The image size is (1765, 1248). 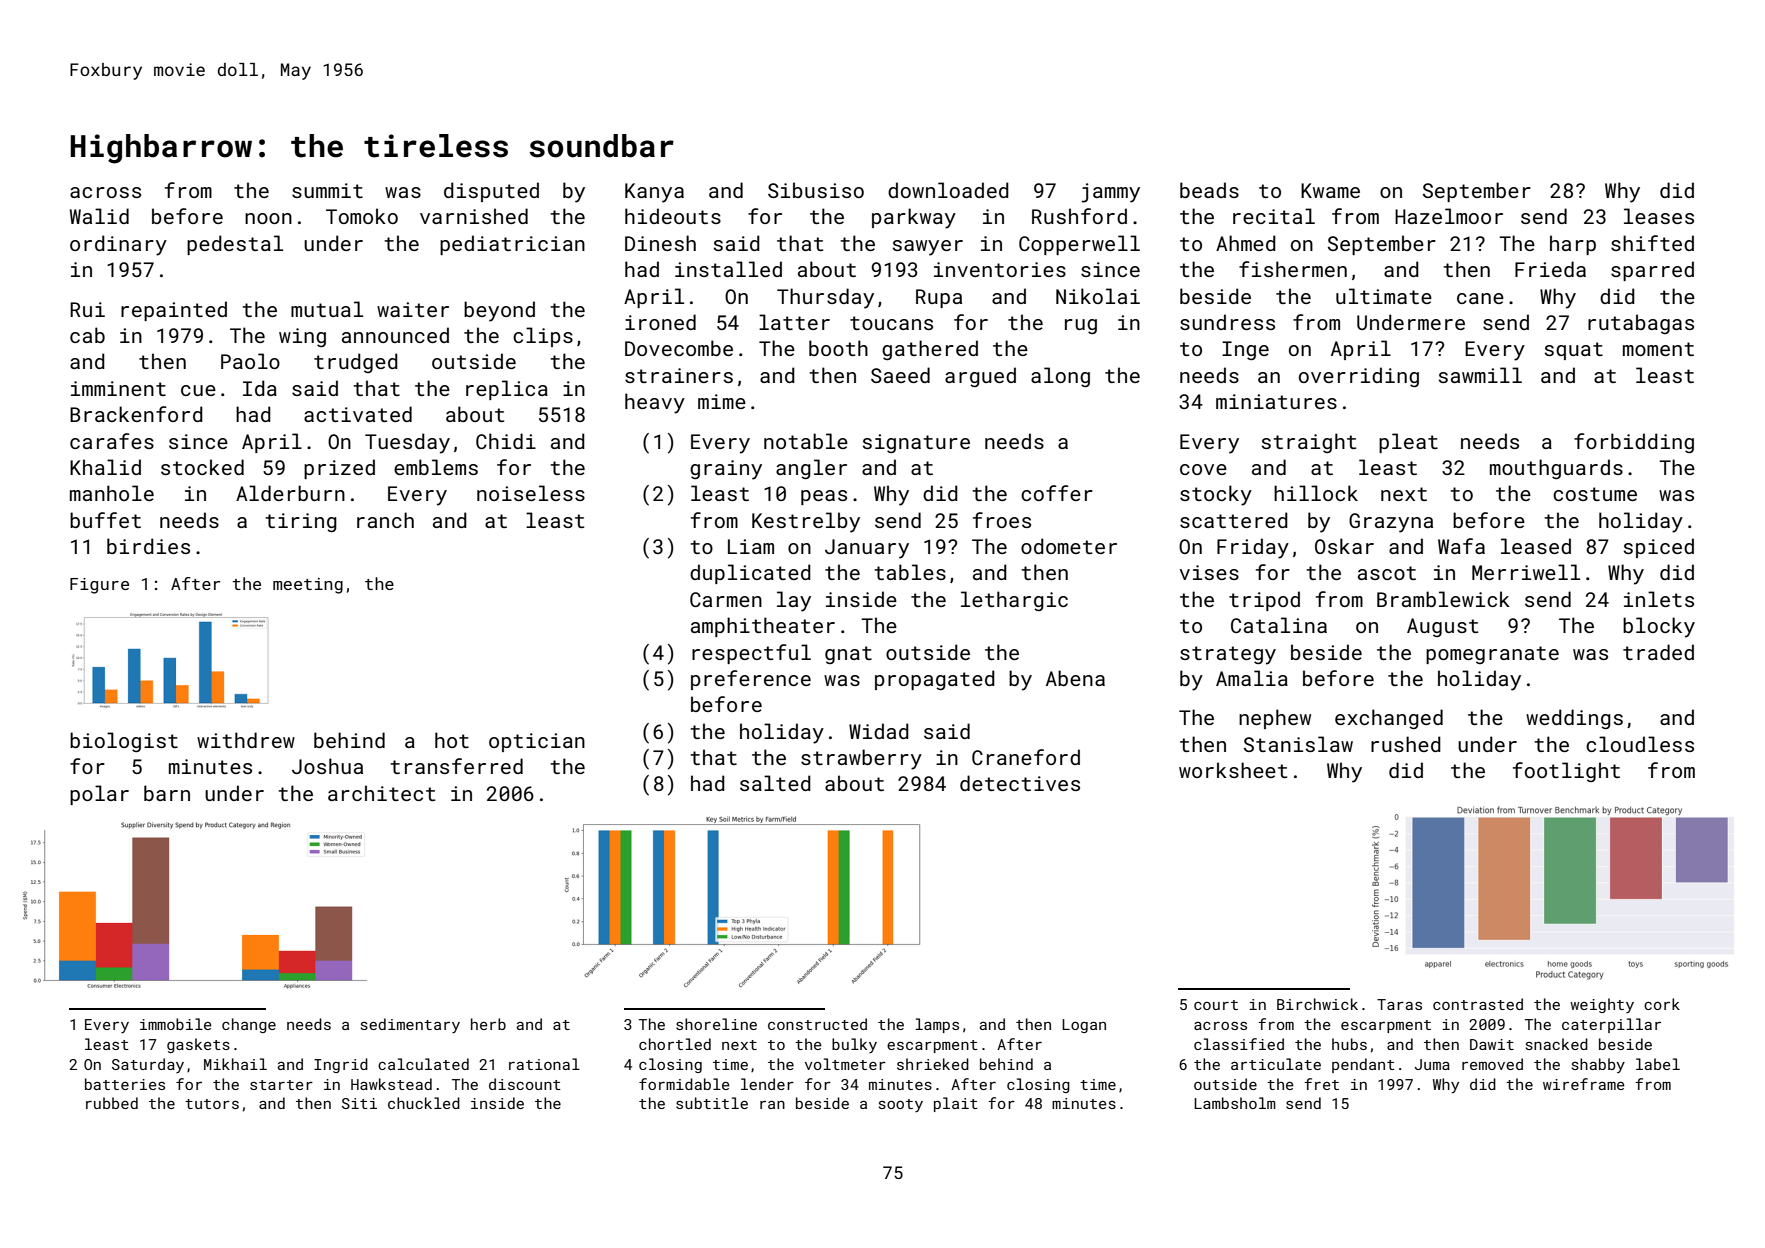 I want to click on downloaded, so click(x=948, y=190).
